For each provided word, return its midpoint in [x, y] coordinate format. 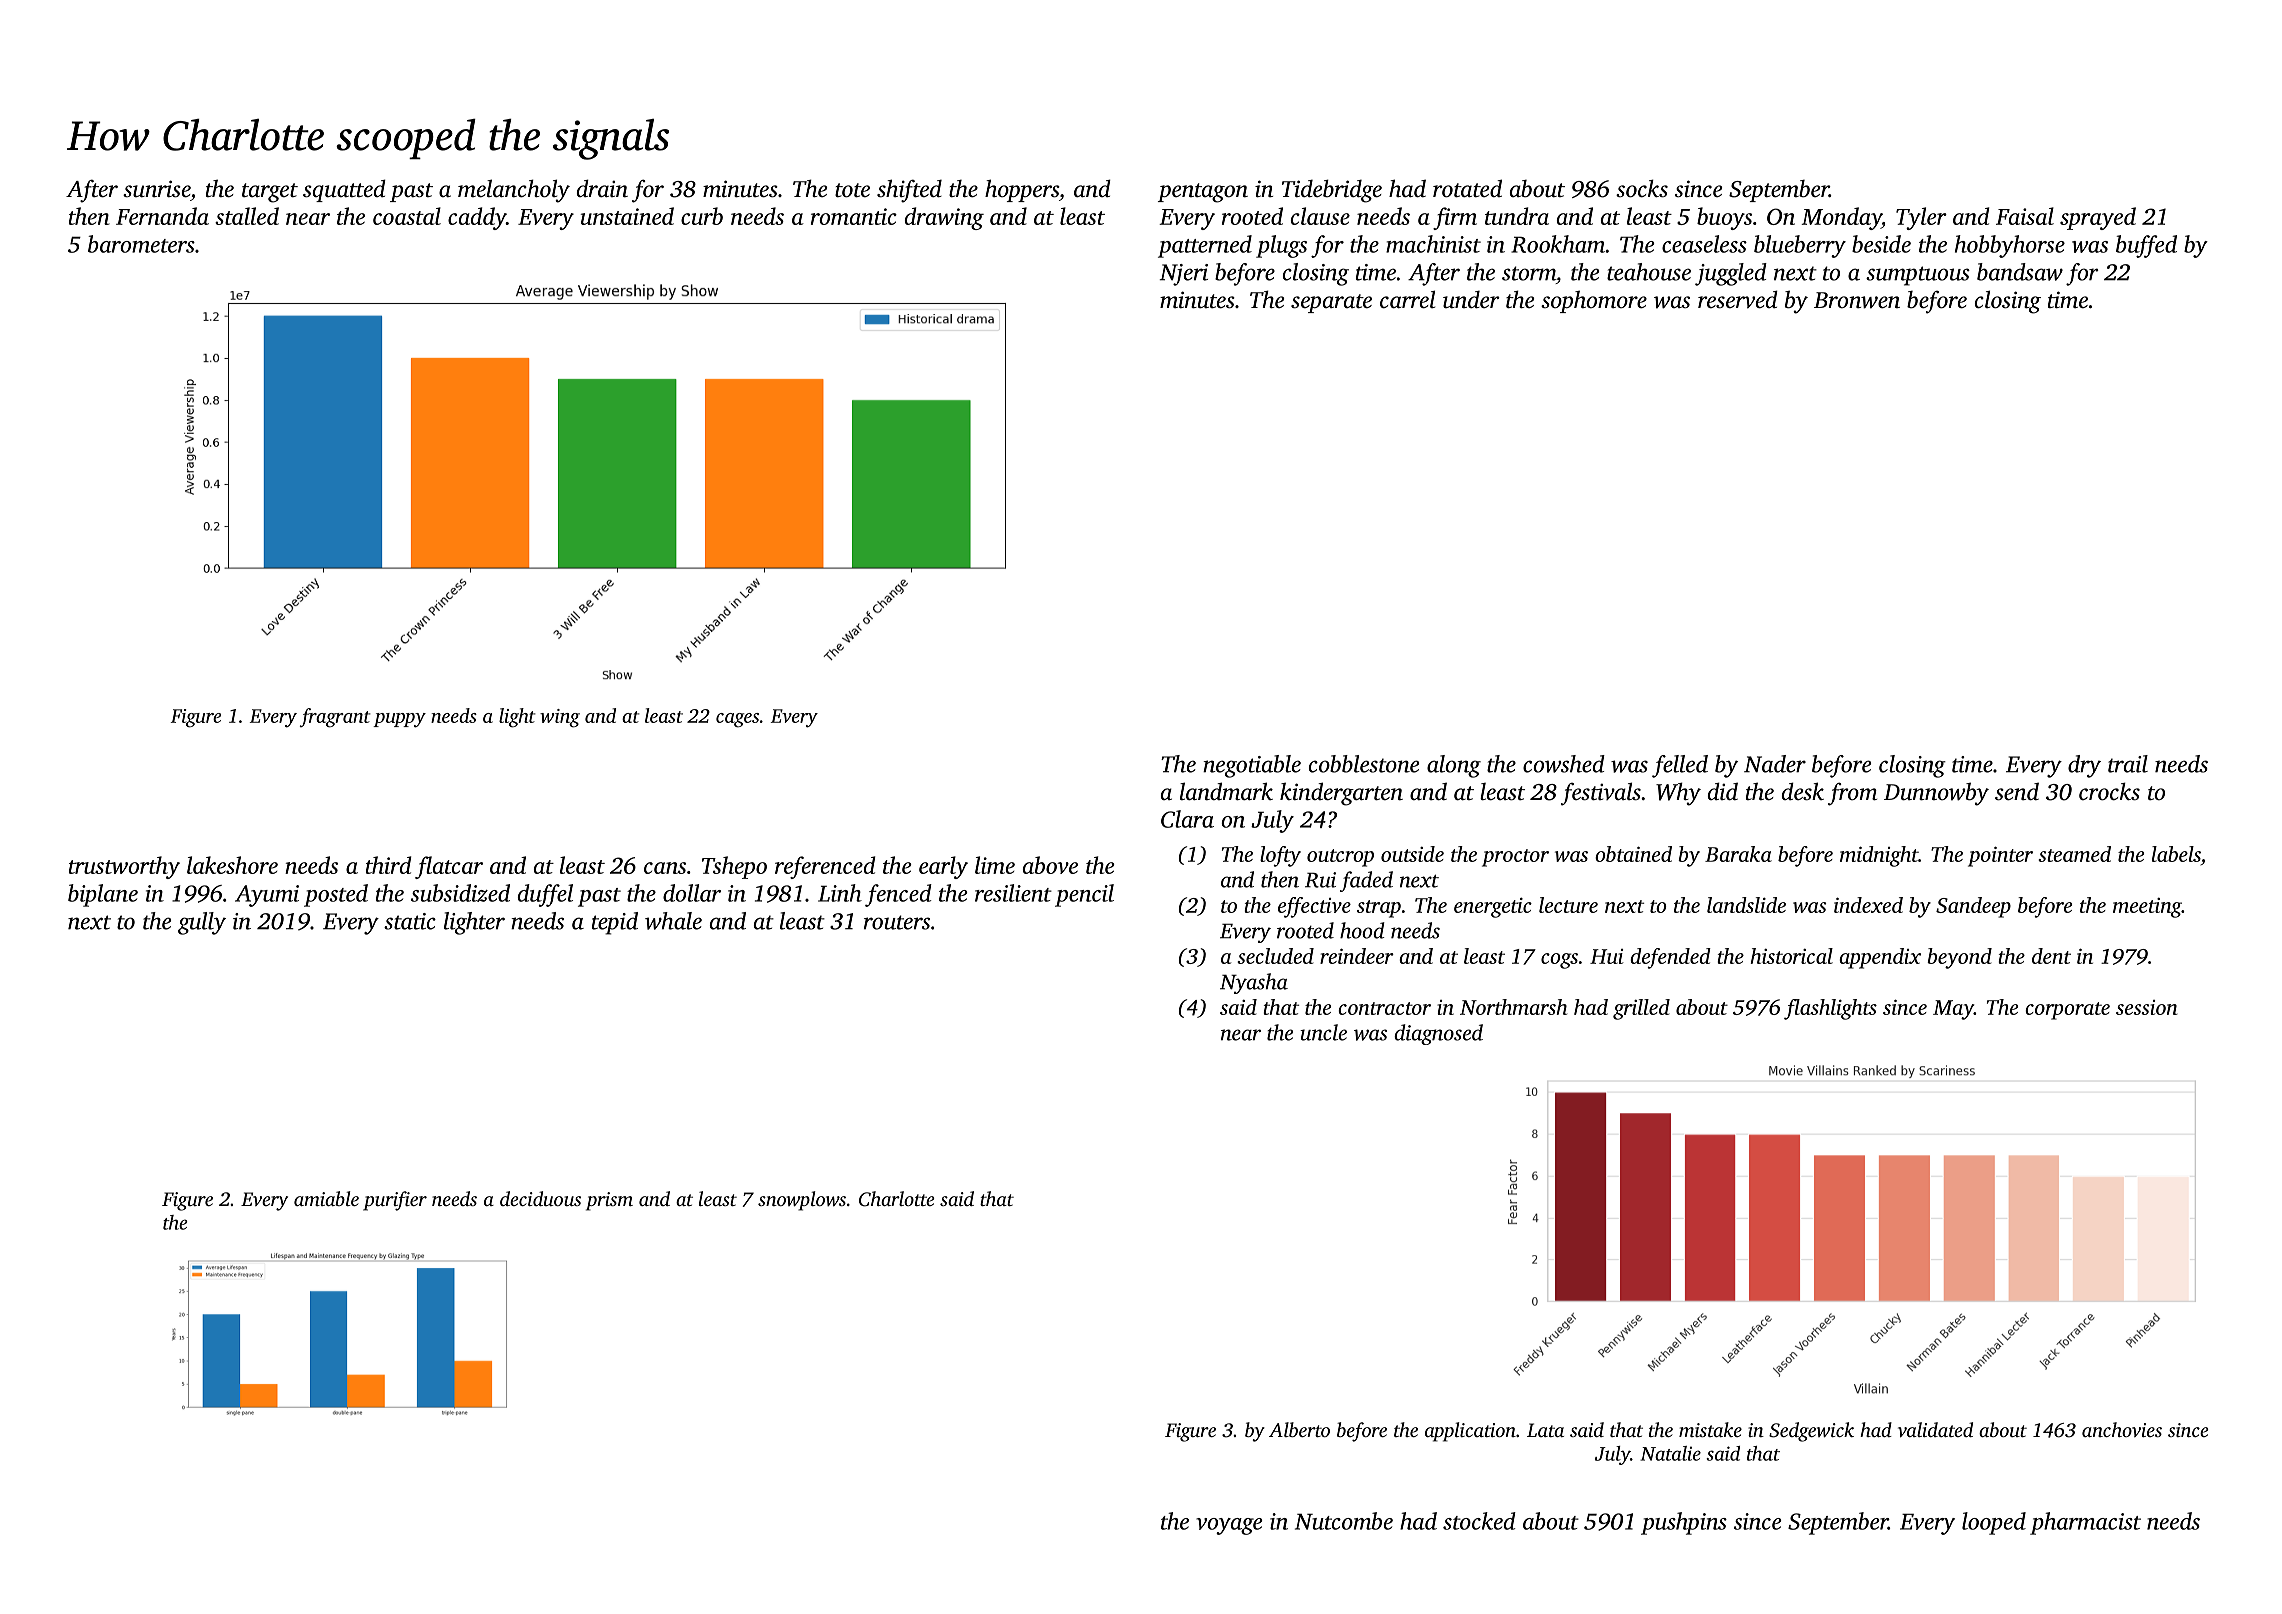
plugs [1281, 246]
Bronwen [1857, 300]
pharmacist [2085, 1523]
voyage [1229, 1526]
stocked [1479, 1521]
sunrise [156, 189]
